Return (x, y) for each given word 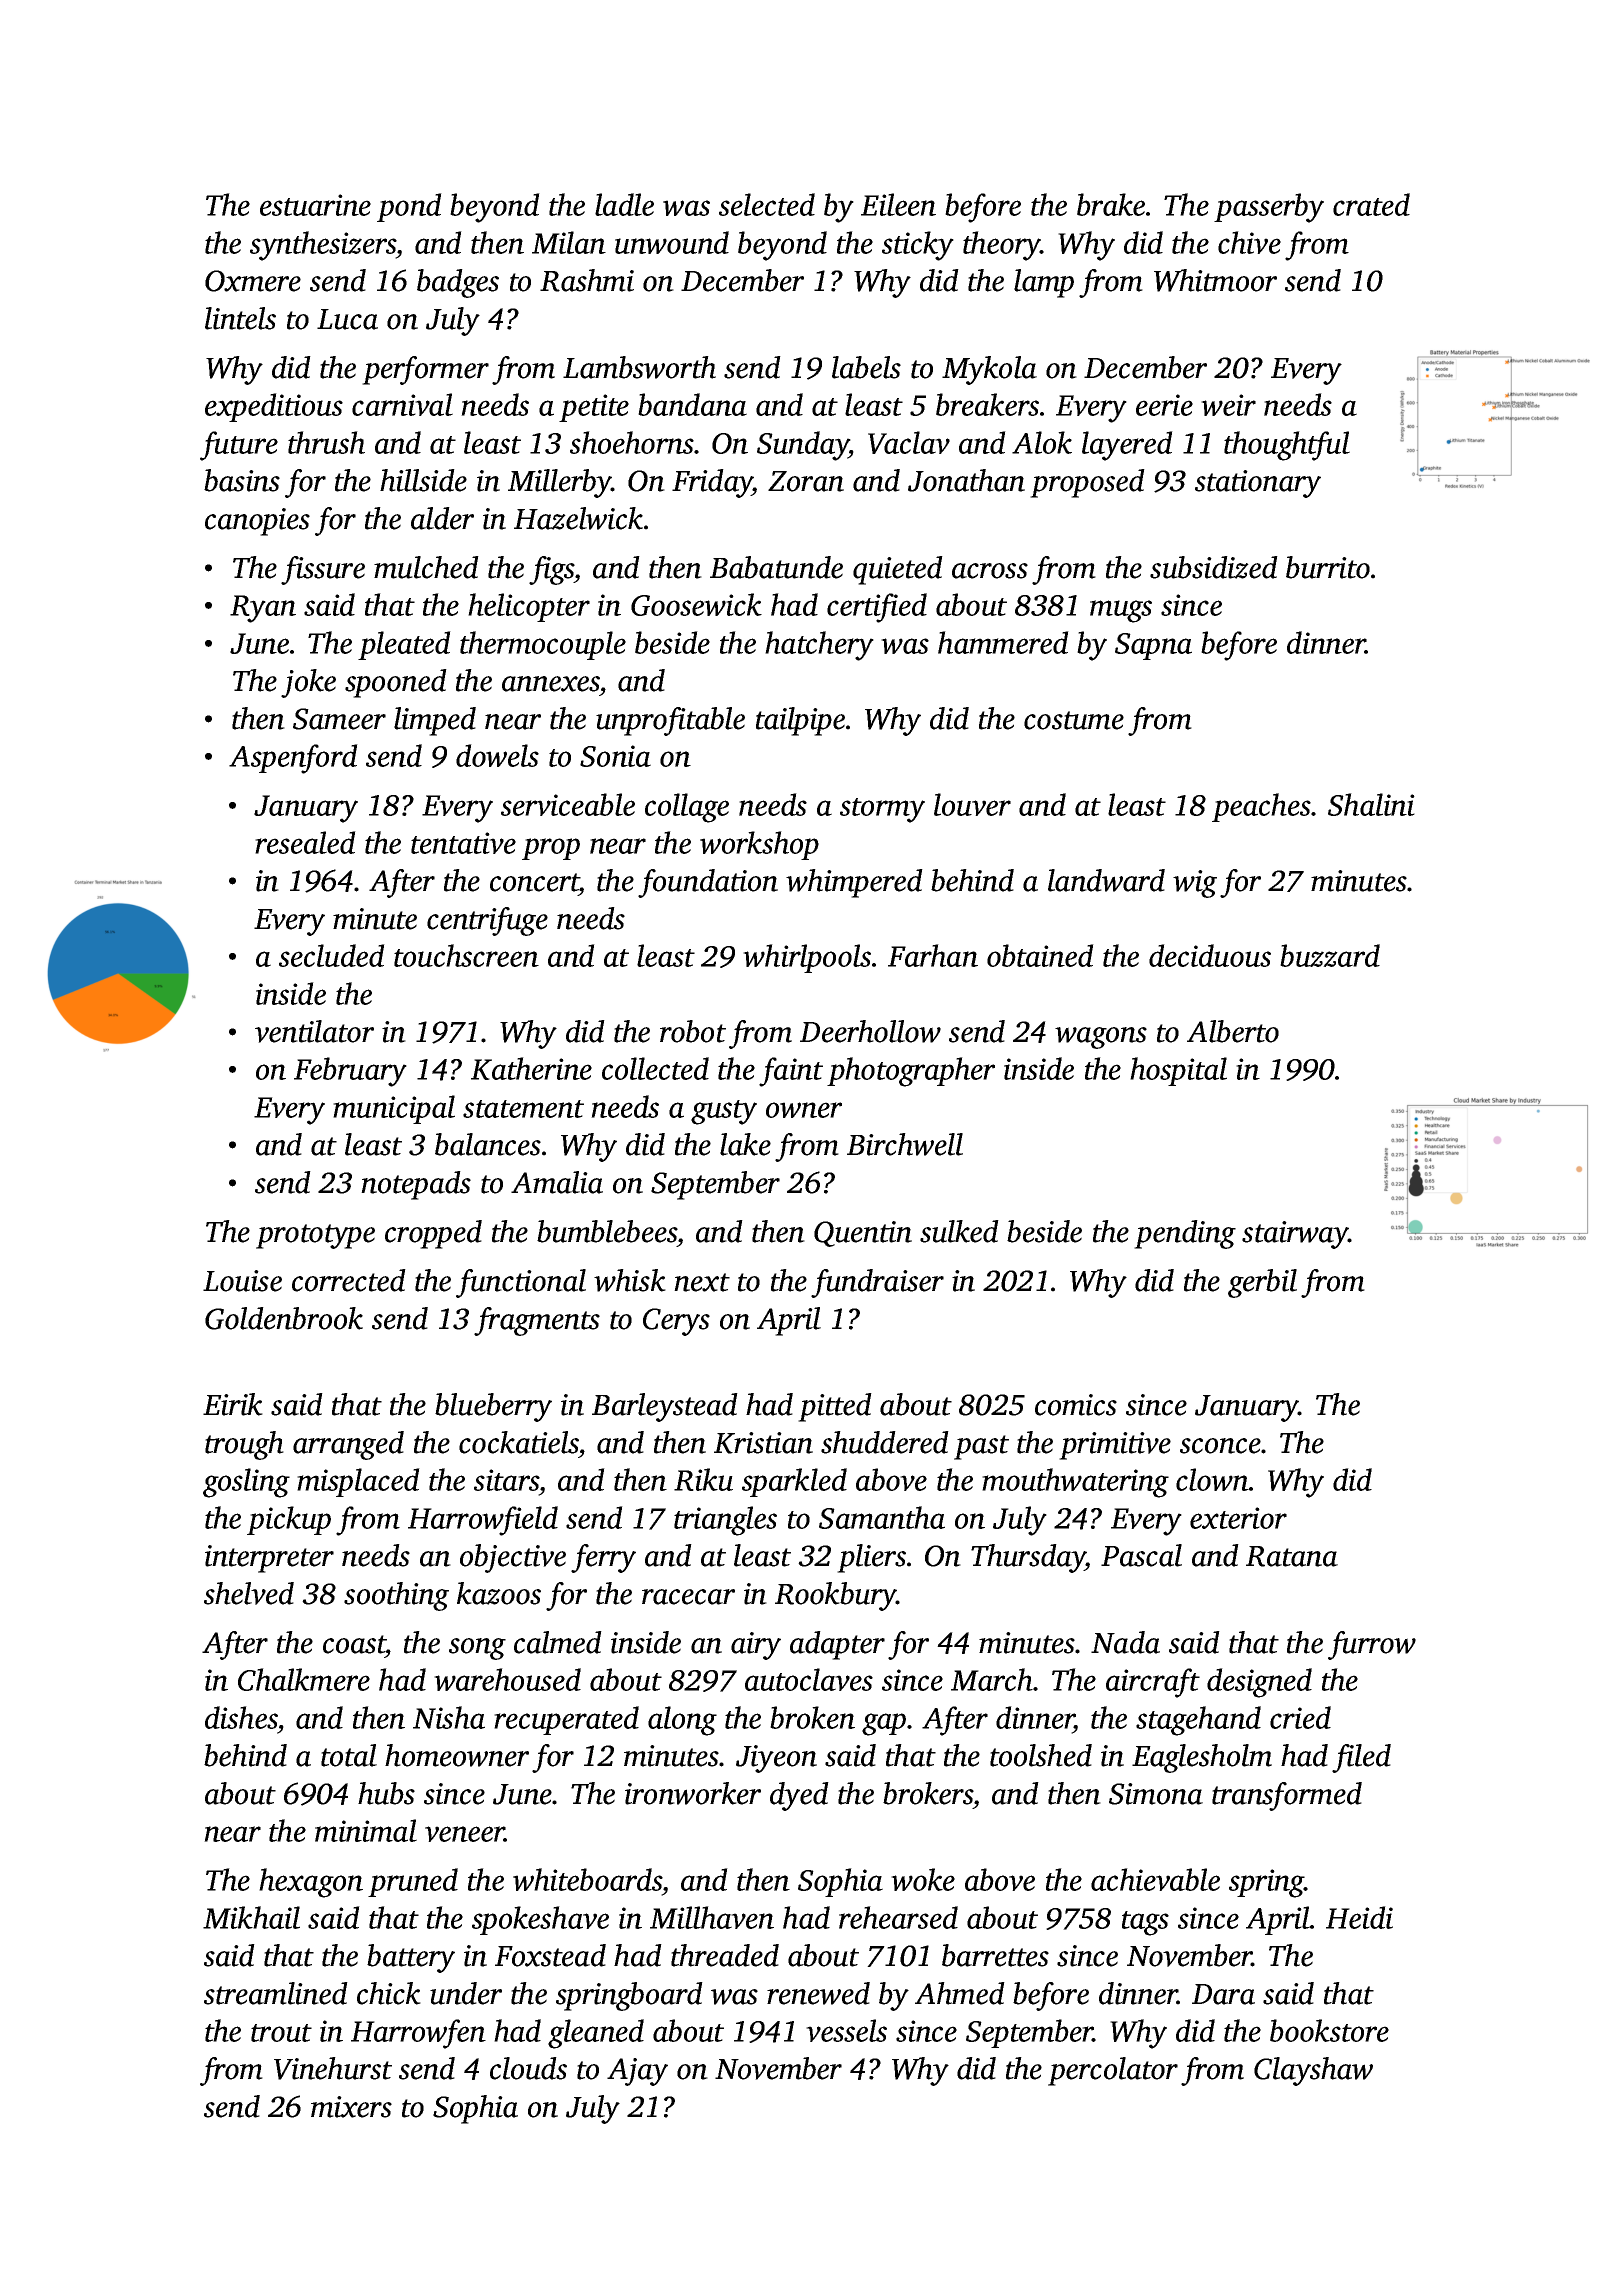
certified (877, 608)
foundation (708, 883)
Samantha (882, 1517)
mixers (351, 2107)
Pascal (1141, 1555)
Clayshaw (1313, 2071)
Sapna (1153, 646)
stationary (1258, 484)
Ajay (637, 2072)
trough (244, 1445)
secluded (332, 955)
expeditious (274, 407)
